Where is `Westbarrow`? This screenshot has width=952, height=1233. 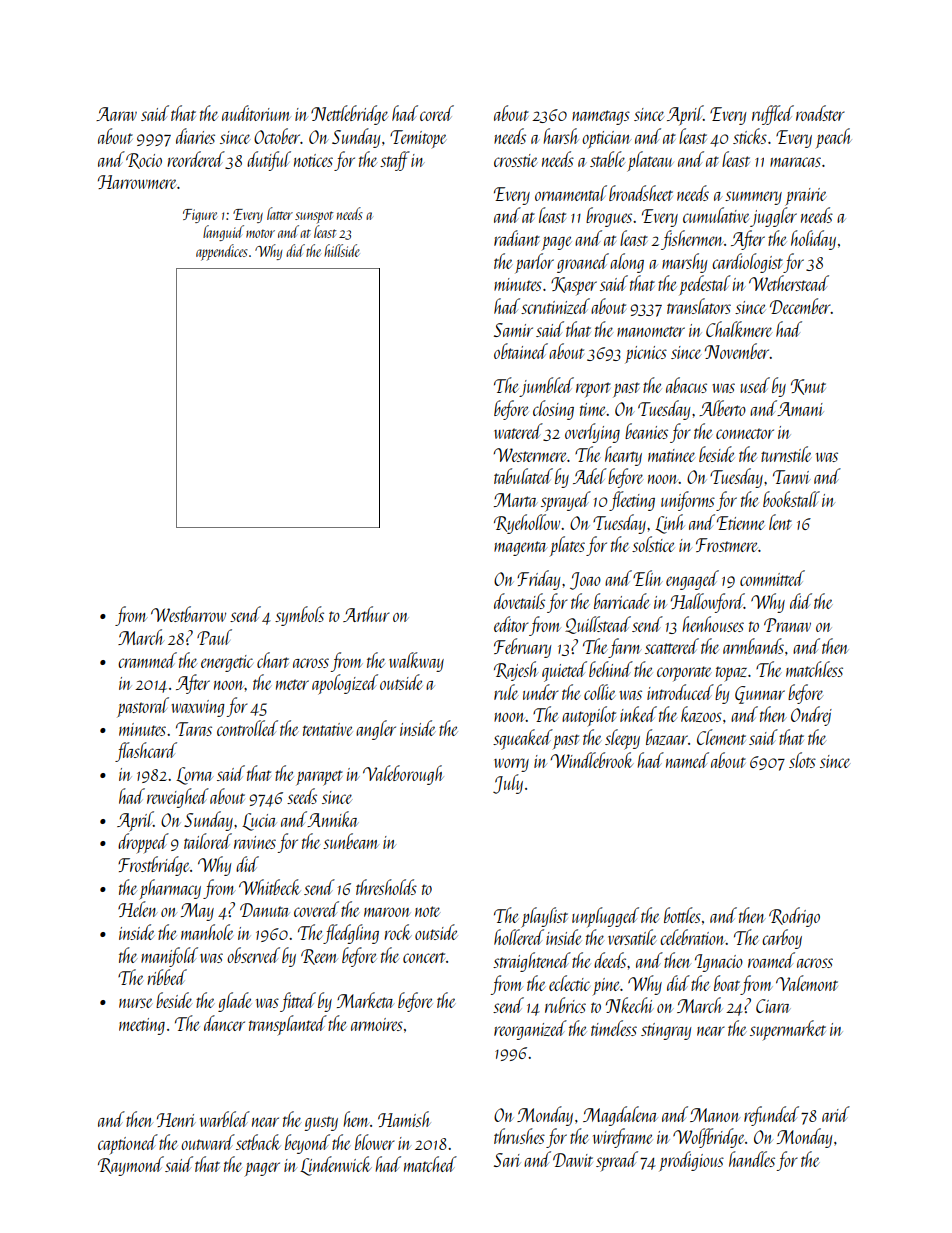 Westbarrow is located at coordinates (188, 614).
